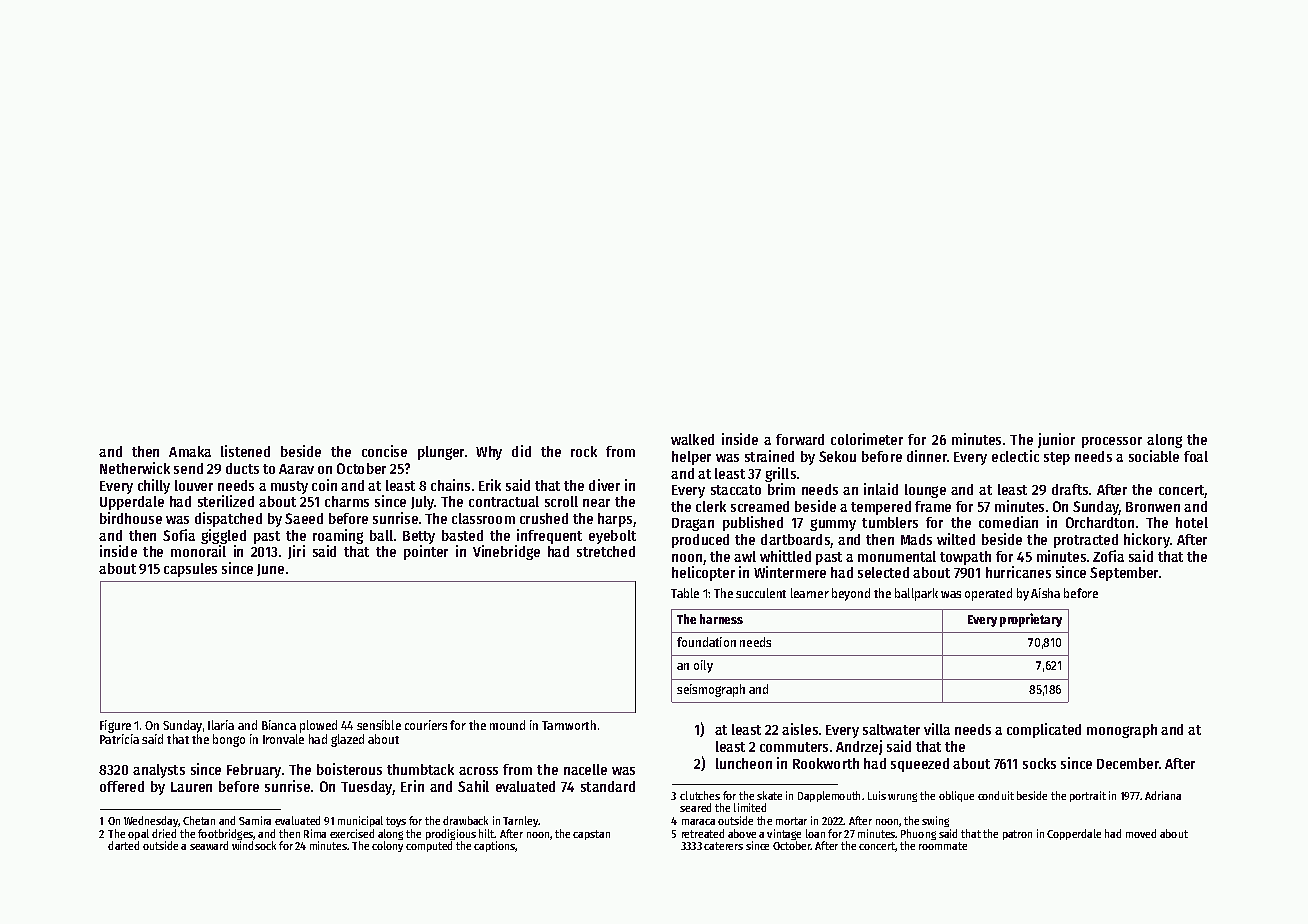 The image size is (1308, 924). Describe the element at coordinates (132, 503) in the screenshot. I see `Upperdale` at that location.
